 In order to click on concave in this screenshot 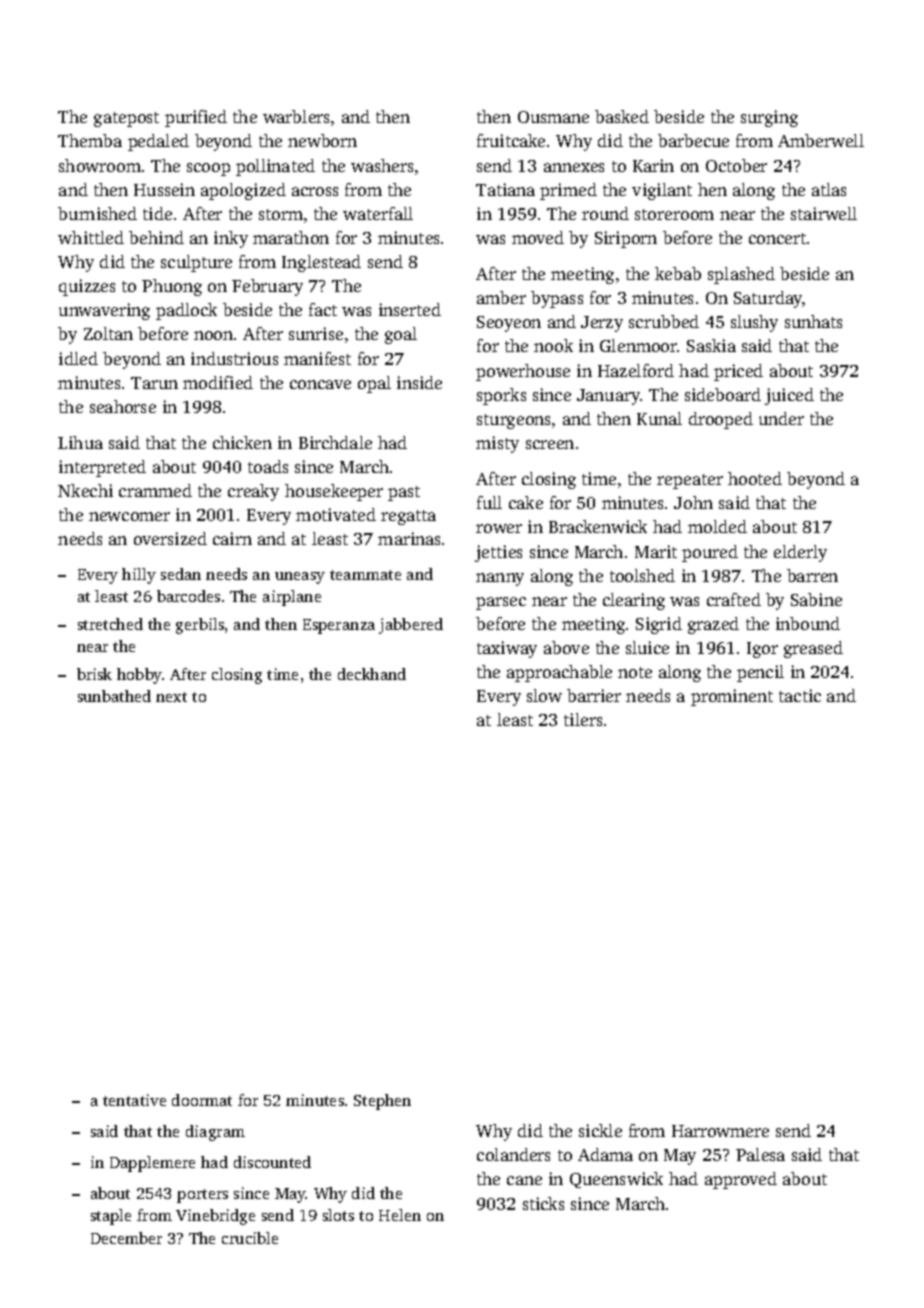, I will do `click(320, 384)`.
